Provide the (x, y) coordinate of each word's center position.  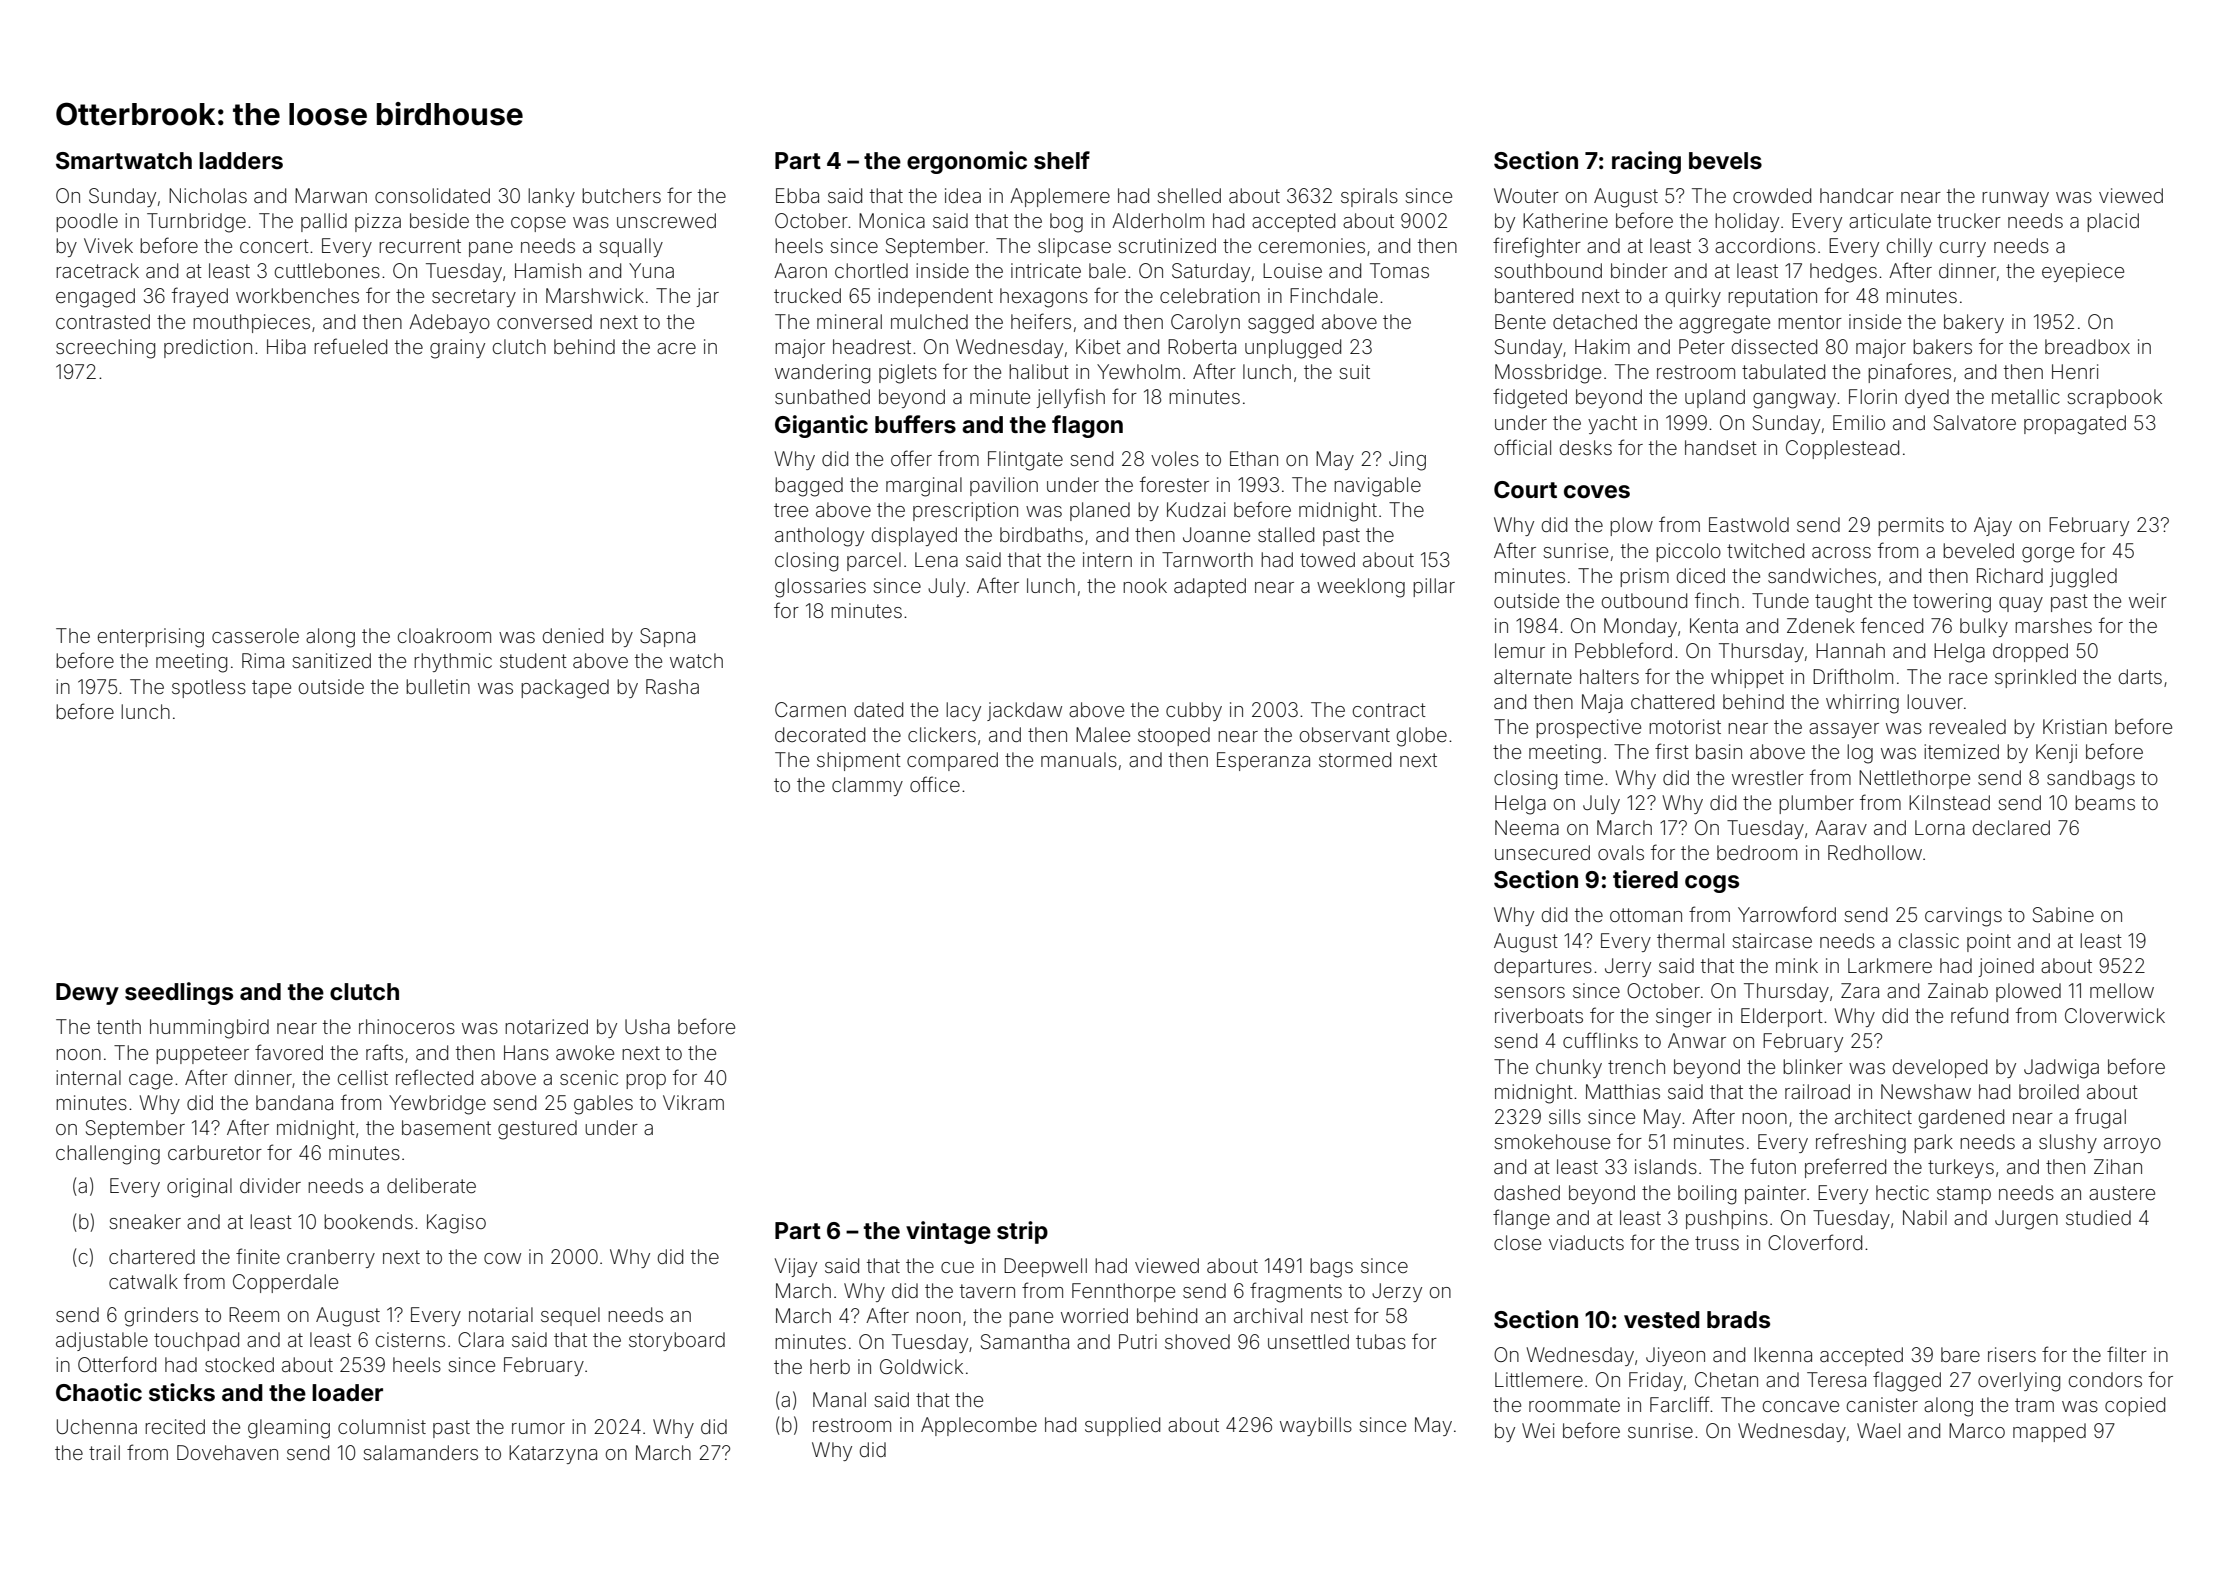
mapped (2049, 1432)
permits (1911, 526)
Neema (1527, 827)
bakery (1974, 323)
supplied (1122, 1426)
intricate (1046, 270)
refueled (350, 346)
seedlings (179, 993)
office (935, 784)
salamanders (420, 1452)
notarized (546, 1026)
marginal (924, 487)
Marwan (331, 195)
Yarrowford (1787, 914)
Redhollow (1875, 852)
